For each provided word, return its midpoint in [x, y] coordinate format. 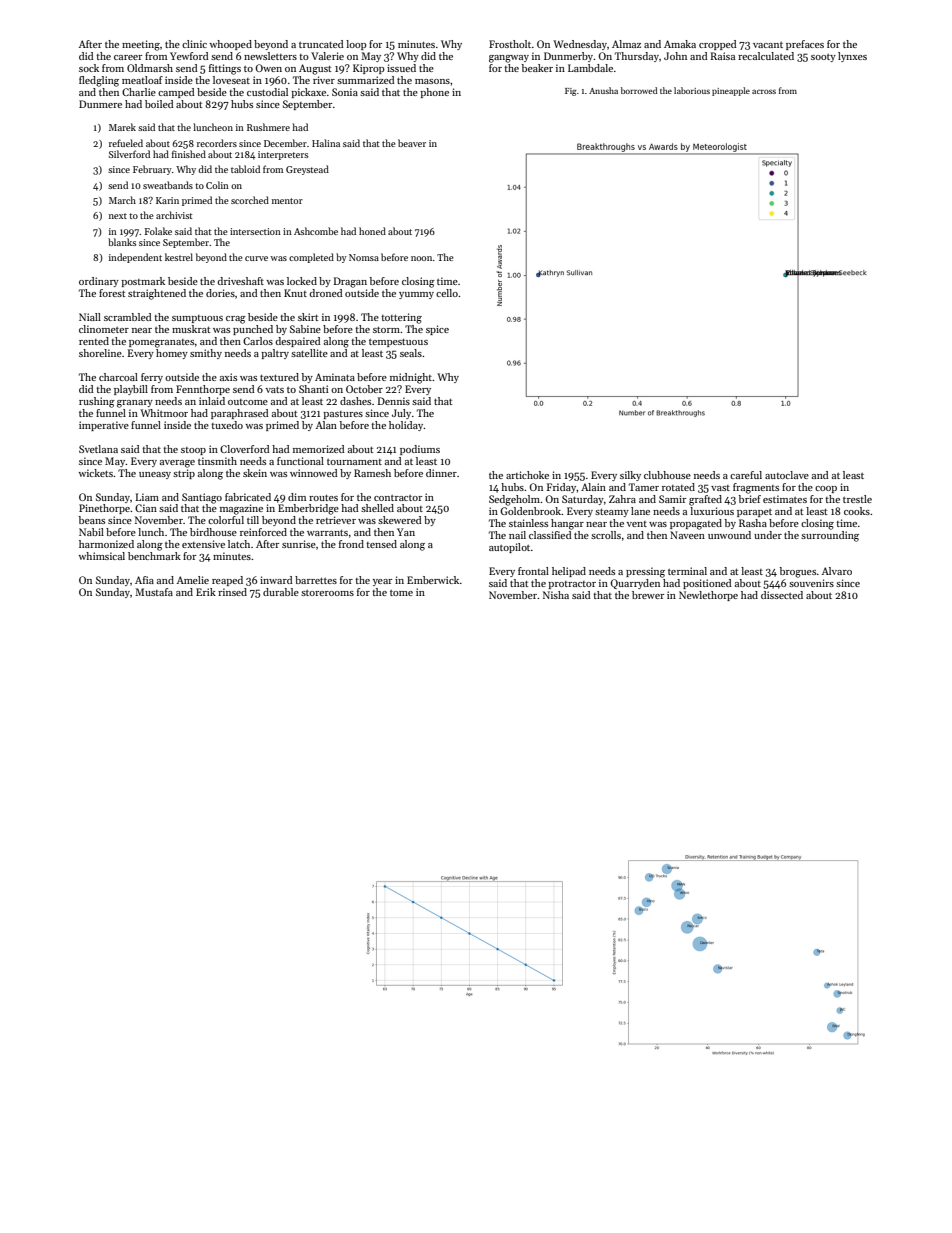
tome [401, 593]
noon [421, 258]
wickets [95, 473]
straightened [157, 294]
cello [447, 293]
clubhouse [667, 475]
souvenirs [811, 583]
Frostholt [510, 44]
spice [437, 330]
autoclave [787, 475]
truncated [321, 44]
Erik [206, 592]
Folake [158, 231]
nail [517, 535]
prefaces [805, 45]
